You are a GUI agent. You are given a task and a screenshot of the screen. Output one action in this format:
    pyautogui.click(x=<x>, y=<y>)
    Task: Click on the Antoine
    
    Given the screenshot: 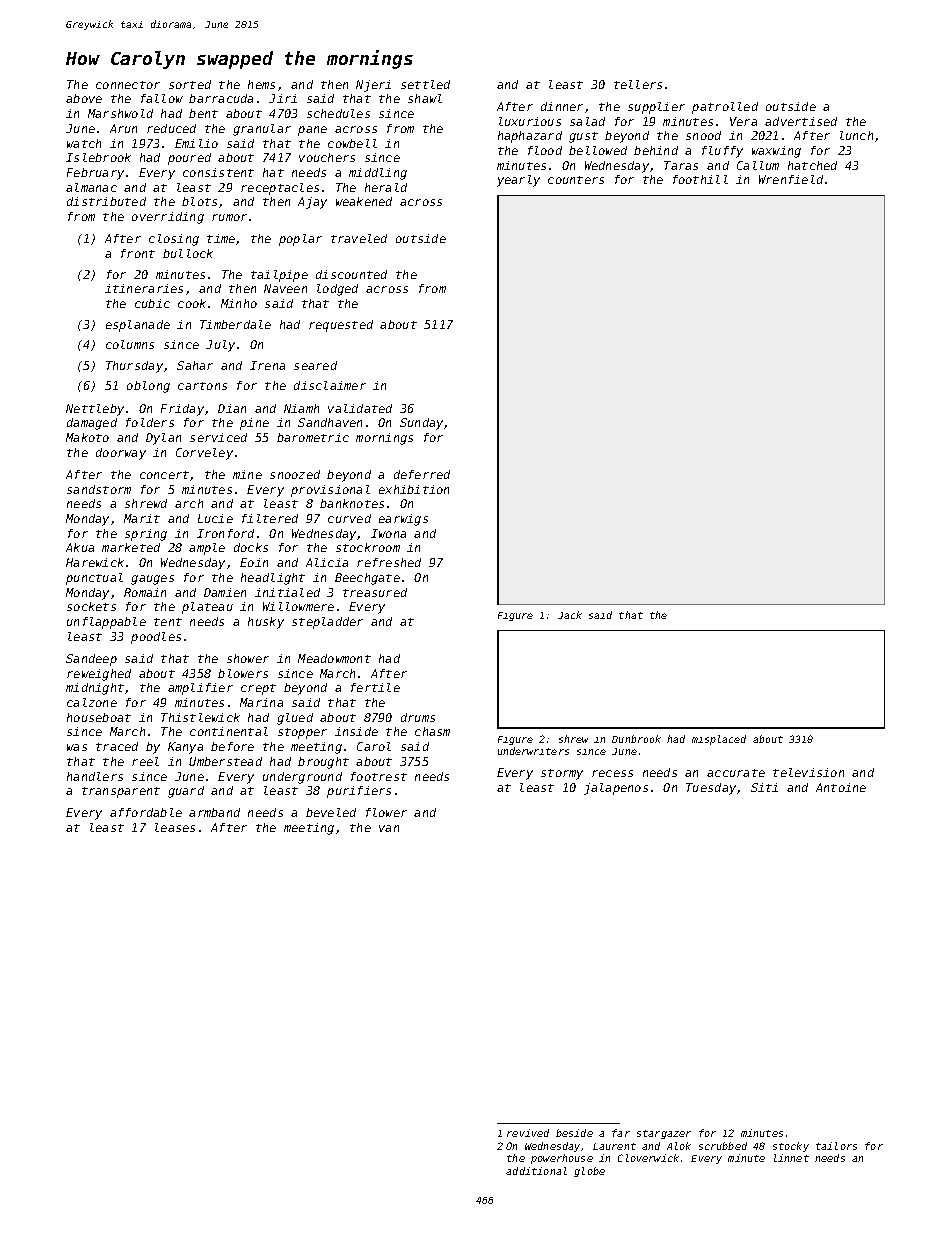 What is the action you would take?
    pyautogui.click(x=841, y=787)
